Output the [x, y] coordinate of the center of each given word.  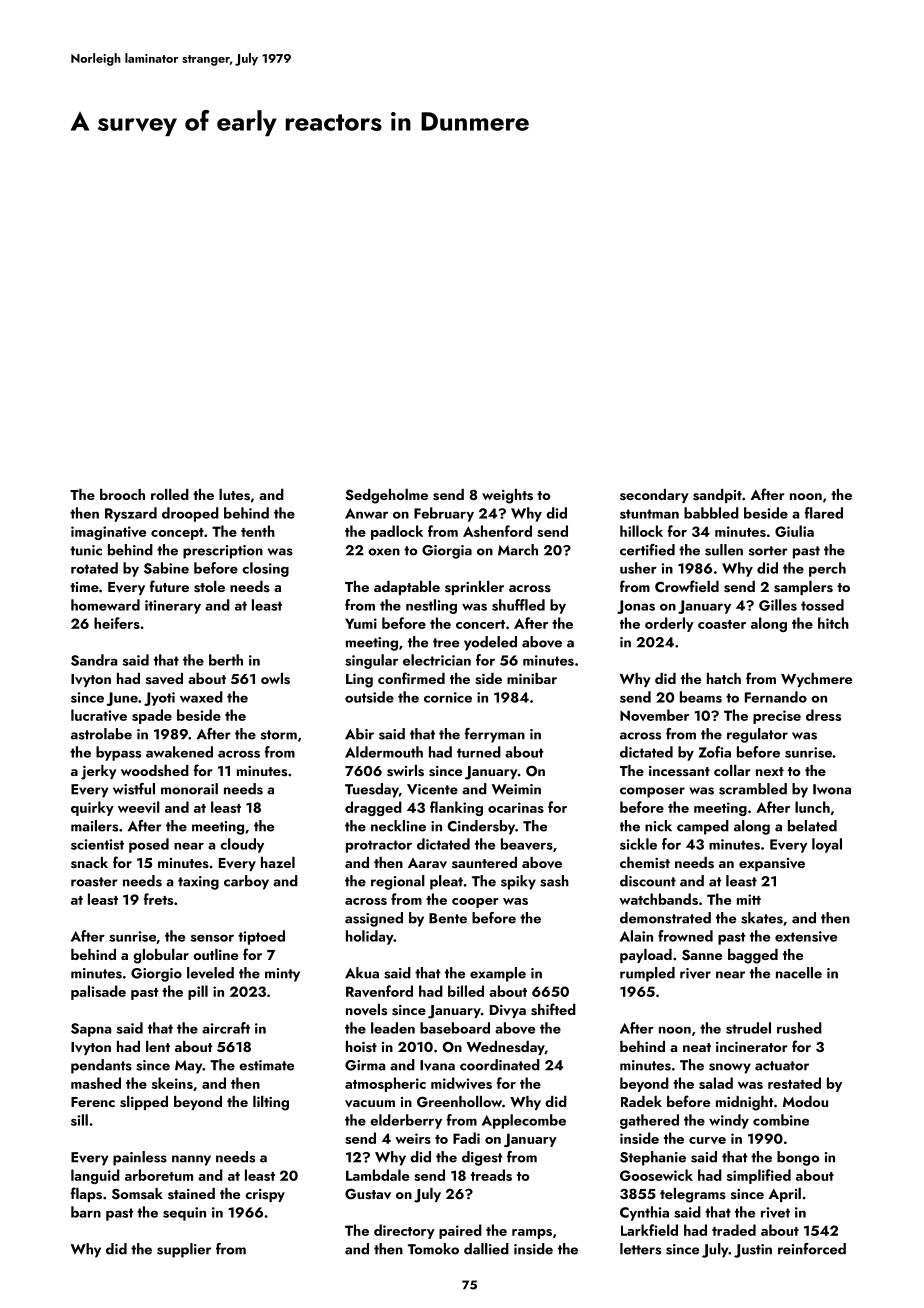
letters [640, 1249]
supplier [184, 1250]
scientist [97, 844]
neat [697, 1047]
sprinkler [474, 588]
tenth [258, 531]
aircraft [226, 1028]
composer [652, 792]
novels [366, 1010]
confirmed [411, 678]
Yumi [361, 623]
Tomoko [433, 1249]
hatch [724, 678]
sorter [768, 551]
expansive [772, 864]
